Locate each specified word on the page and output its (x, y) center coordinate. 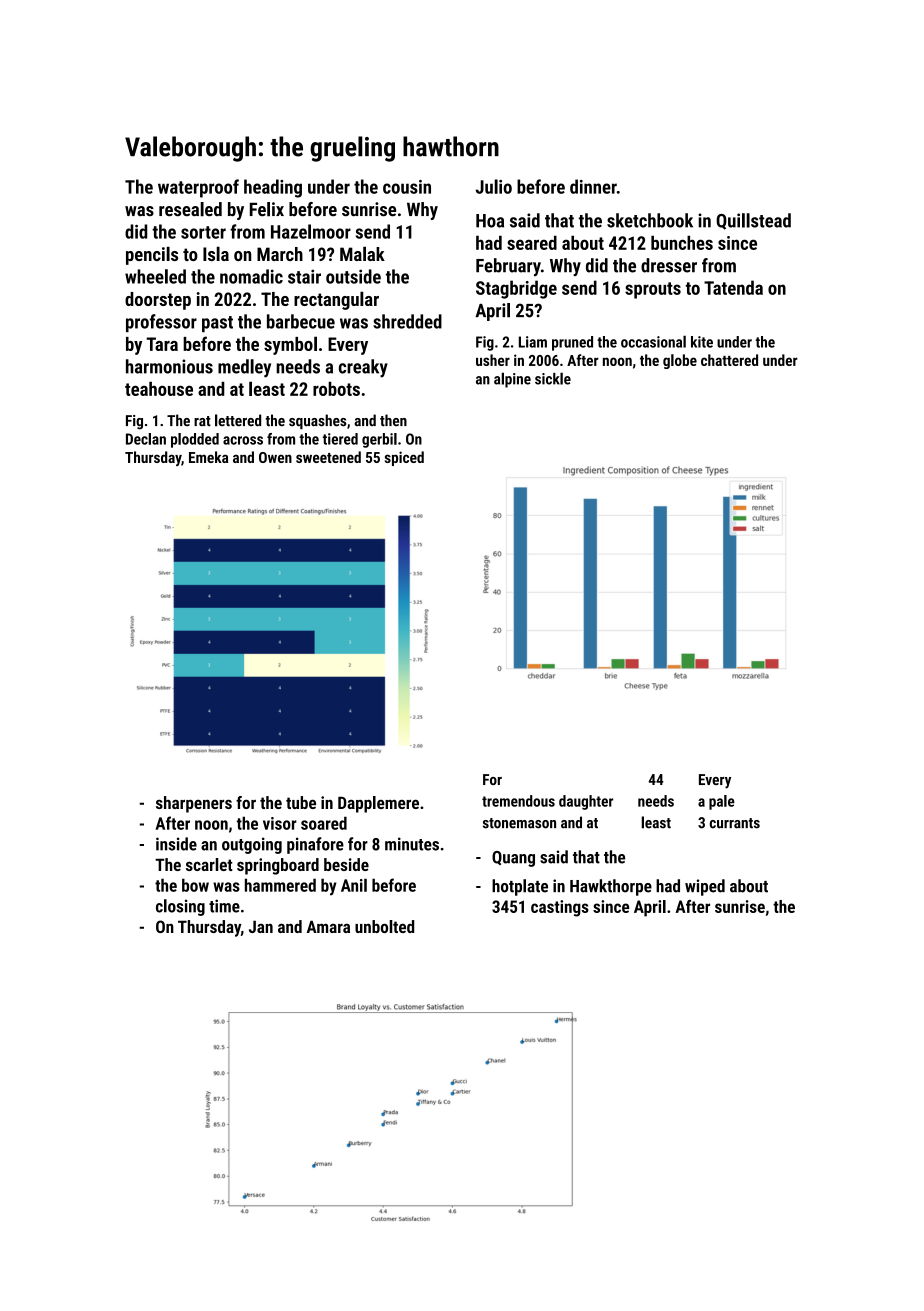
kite (702, 342)
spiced (404, 458)
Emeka (208, 457)
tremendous (518, 801)
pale (722, 802)
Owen (275, 457)
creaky (363, 368)
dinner (593, 186)
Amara (328, 926)
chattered (729, 360)
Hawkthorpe (611, 887)
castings (560, 908)
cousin (407, 187)
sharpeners (194, 804)
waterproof (198, 188)
